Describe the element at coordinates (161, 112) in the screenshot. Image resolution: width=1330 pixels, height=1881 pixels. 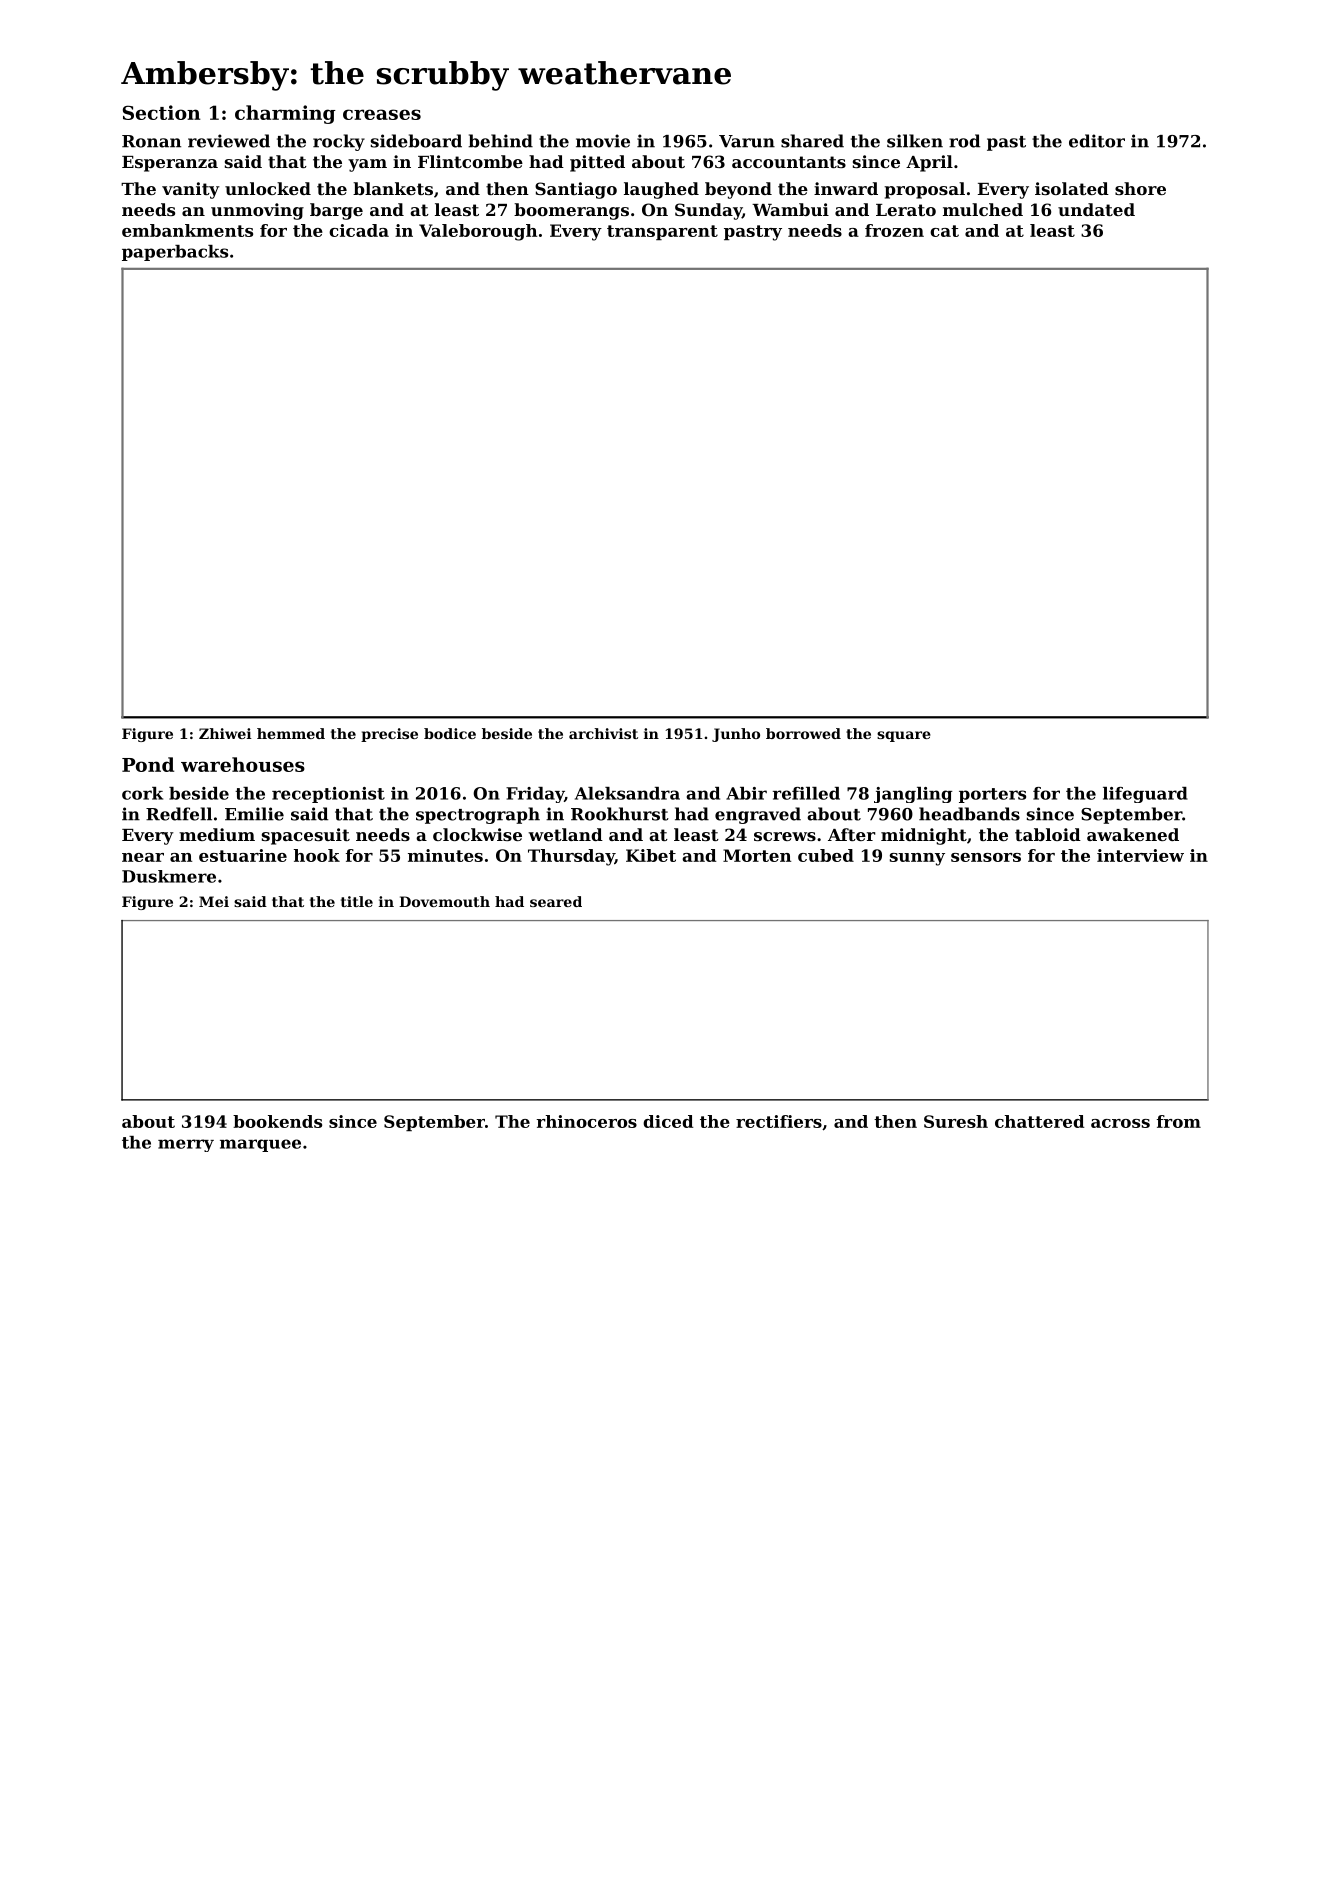
I see `Section` at that location.
